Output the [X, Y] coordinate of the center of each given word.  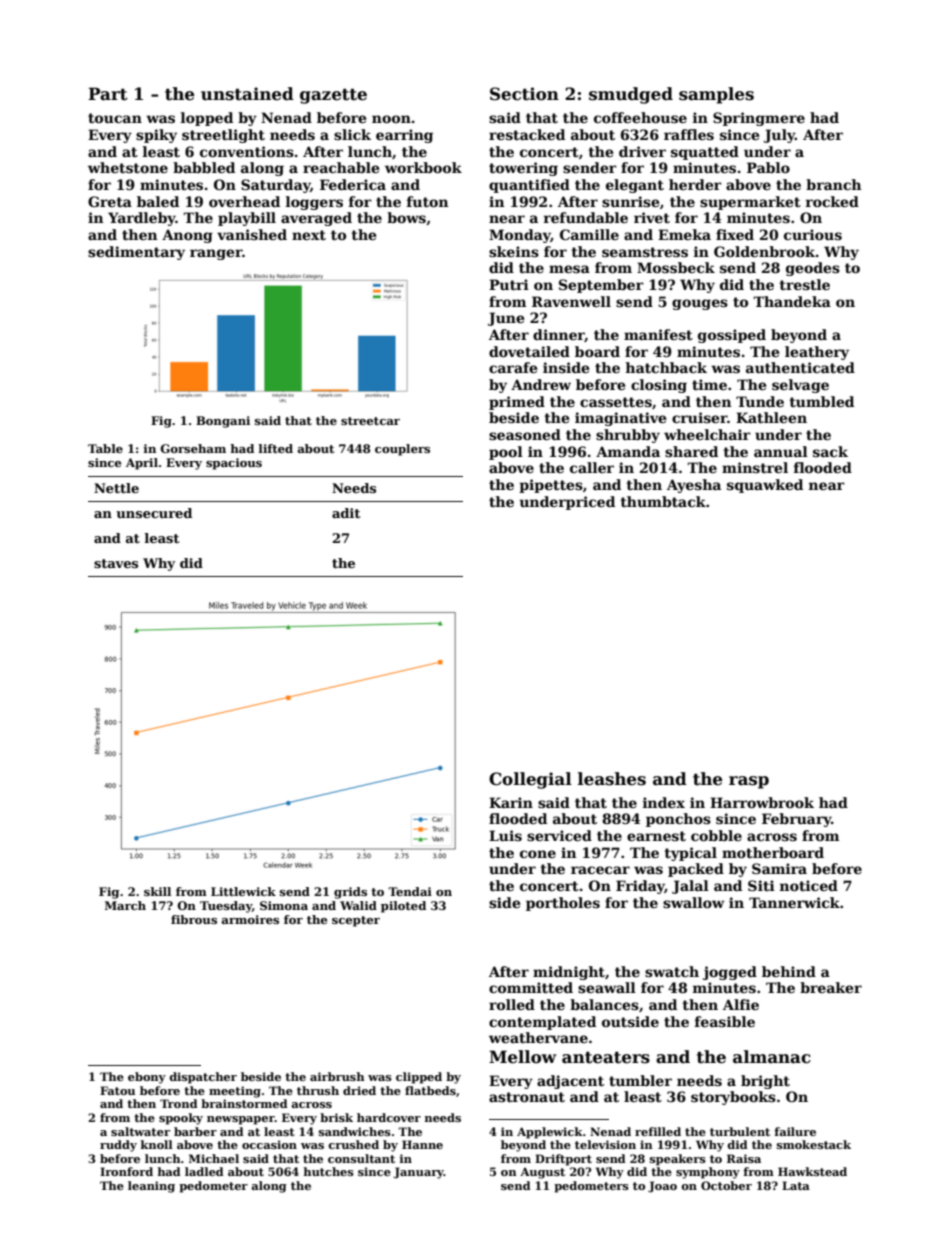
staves [116, 563]
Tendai [410, 891]
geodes [813, 269]
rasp [749, 782]
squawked [765, 486]
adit [346, 513]
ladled [204, 1171]
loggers [314, 203]
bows [406, 217]
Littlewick [243, 891]
